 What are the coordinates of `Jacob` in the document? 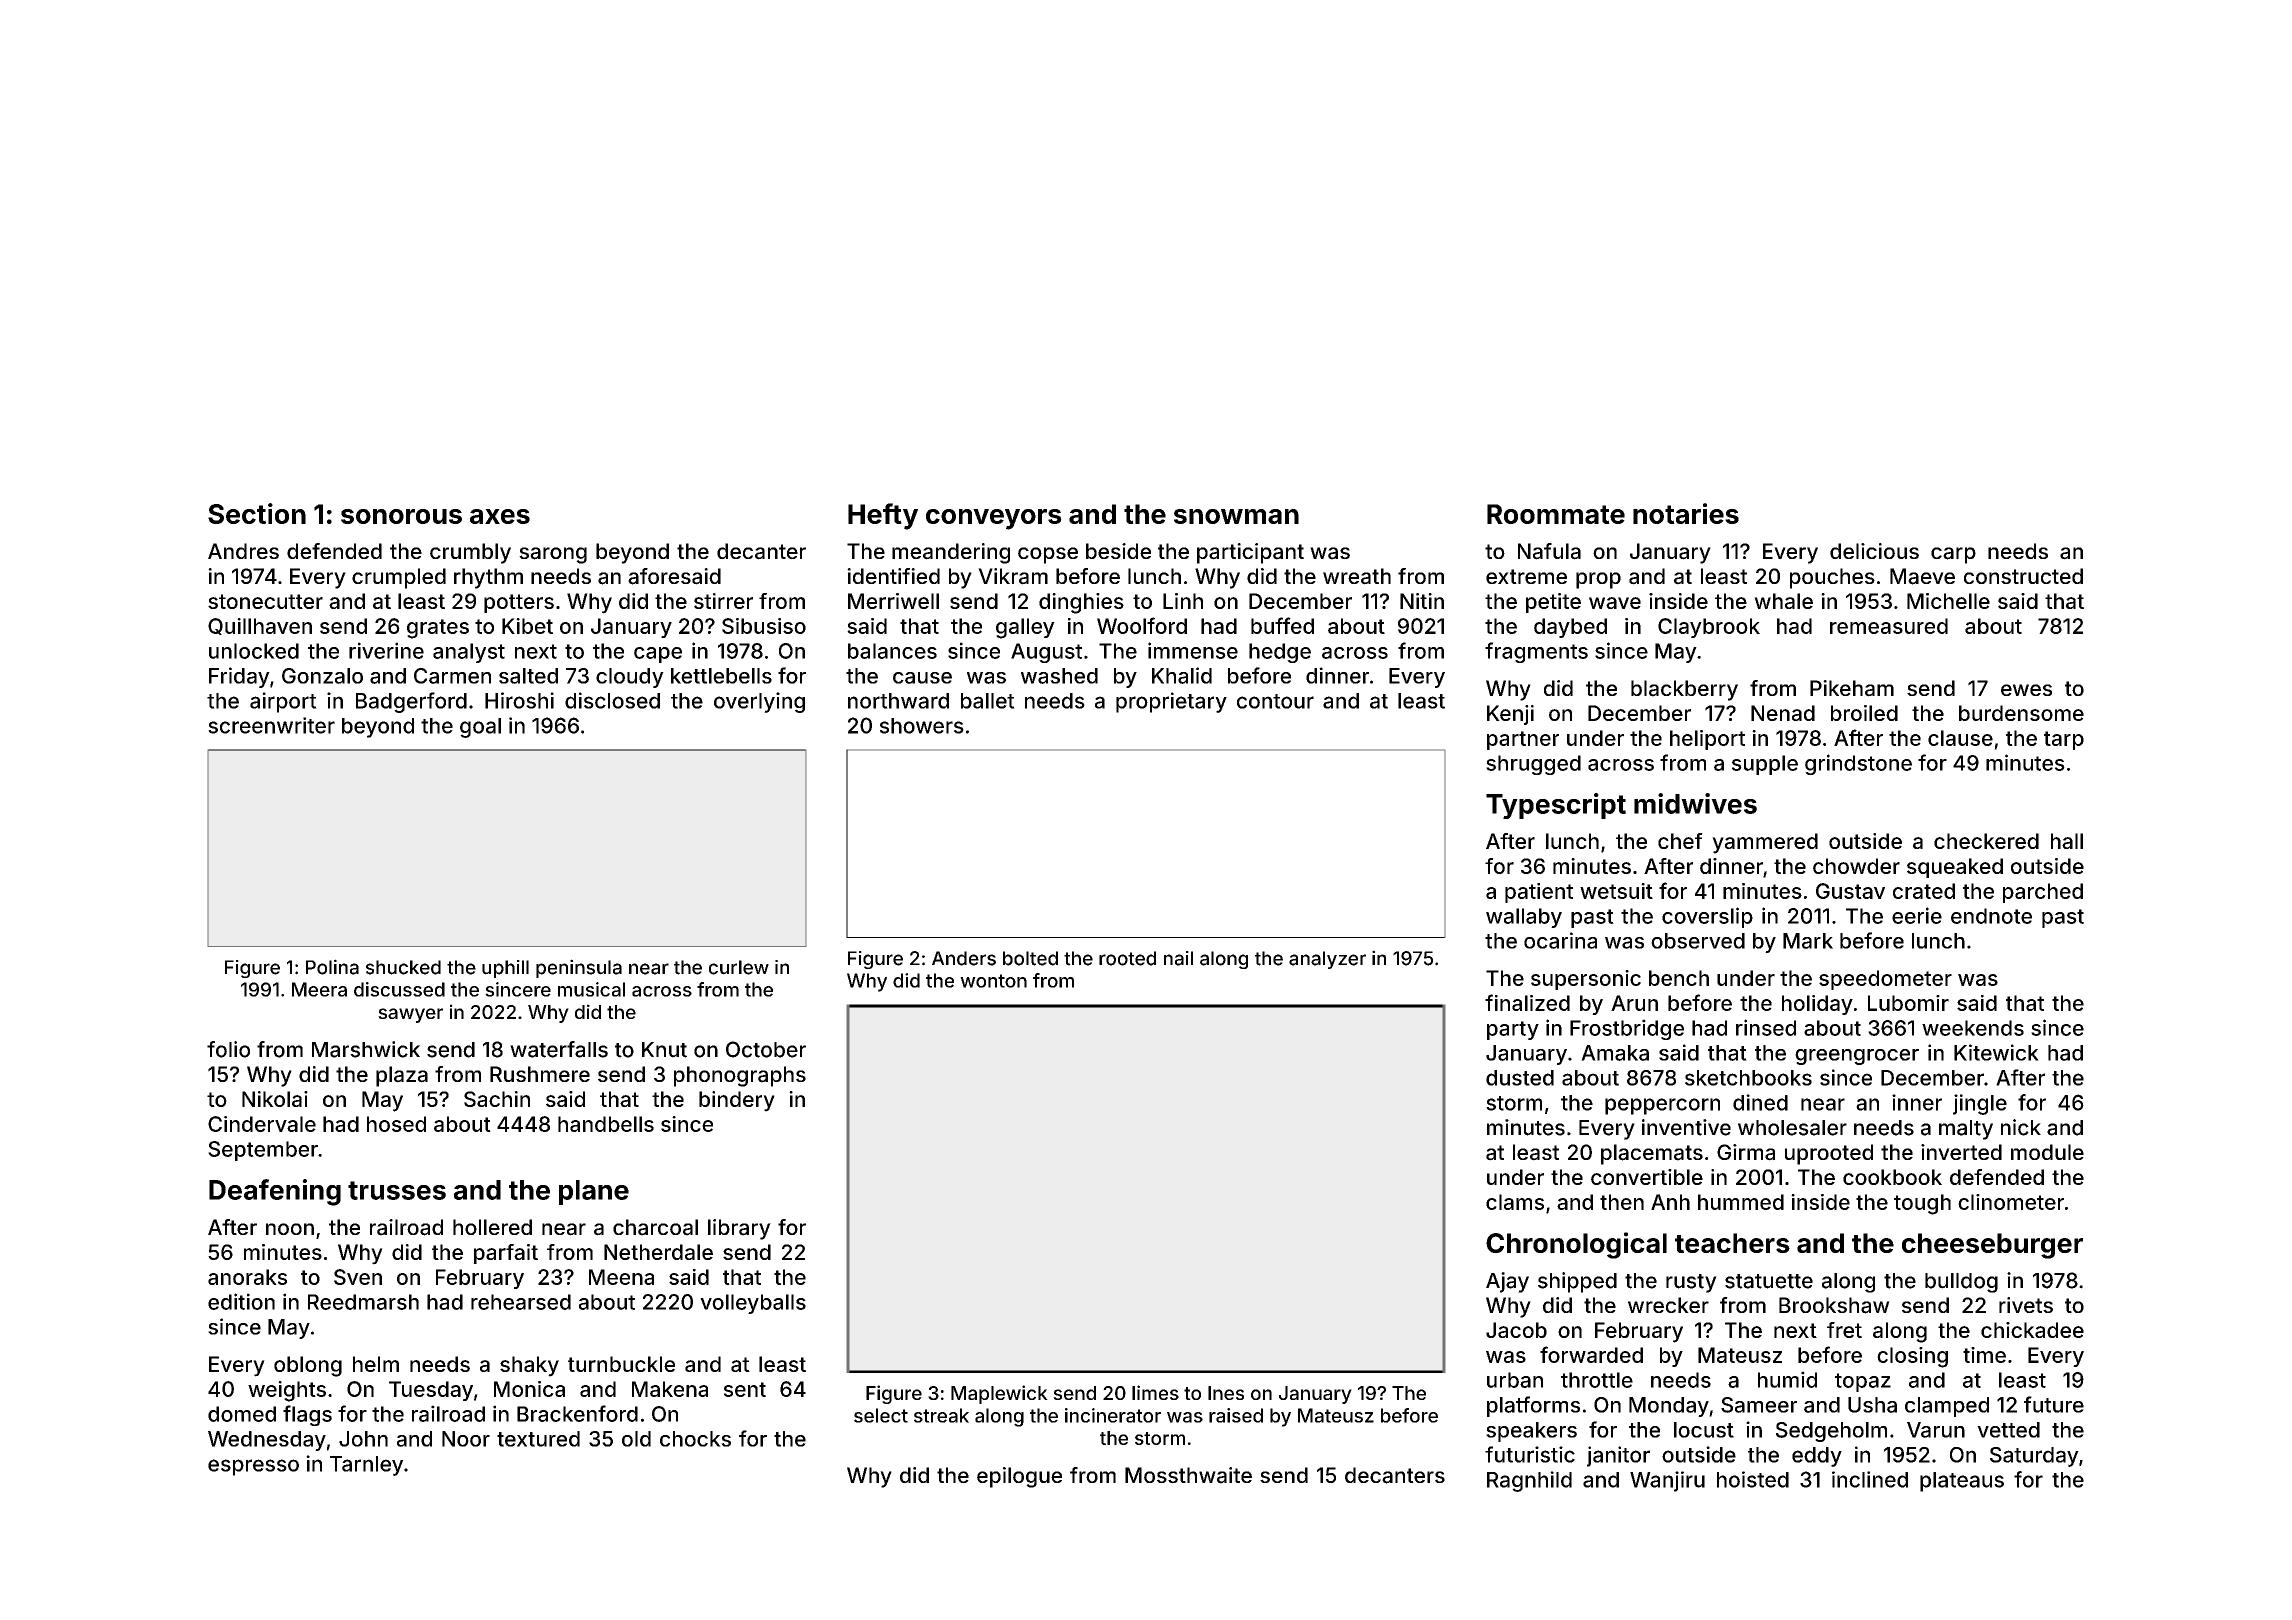 It's located at (1516, 1330).
